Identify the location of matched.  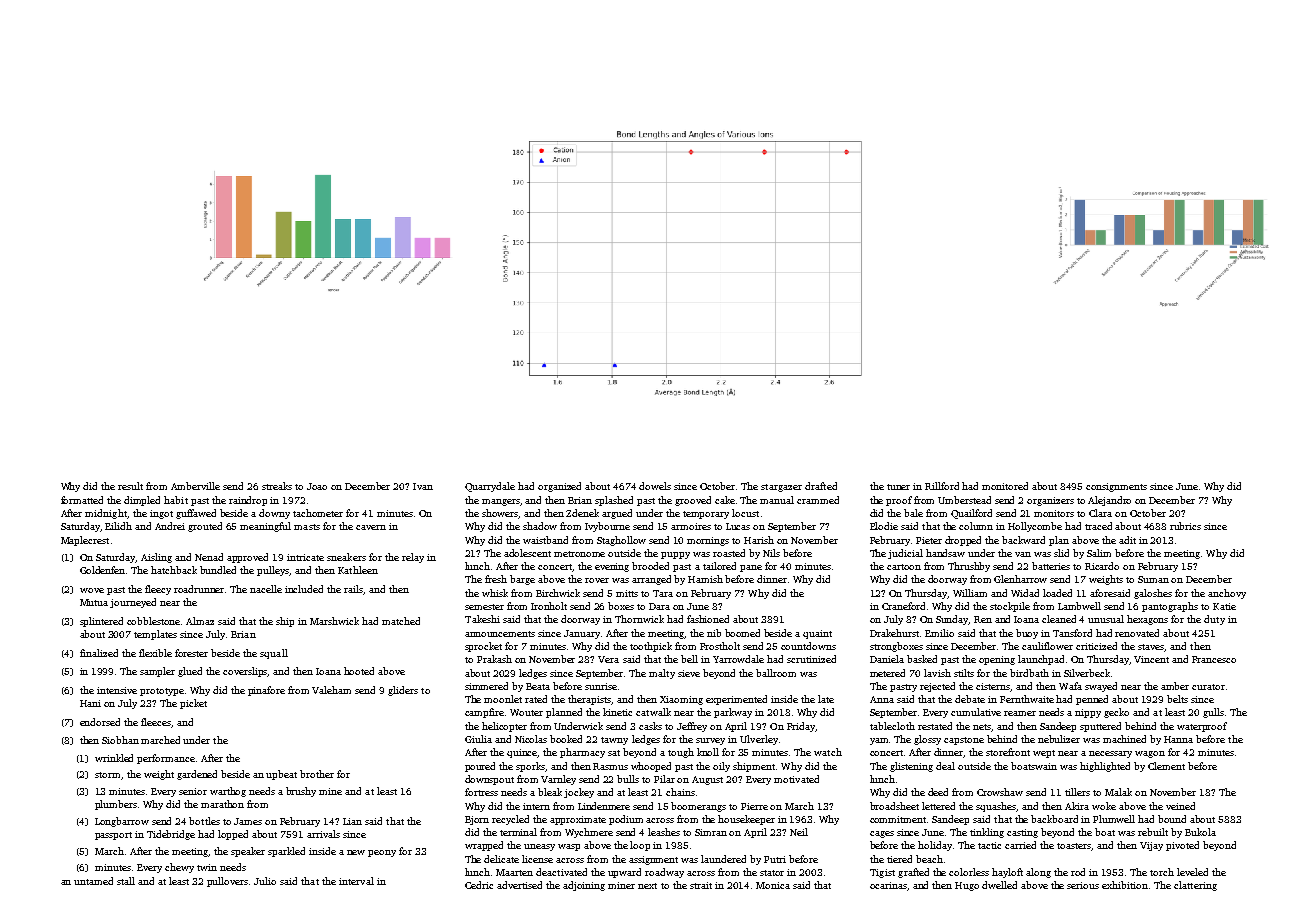
(401, 621).
